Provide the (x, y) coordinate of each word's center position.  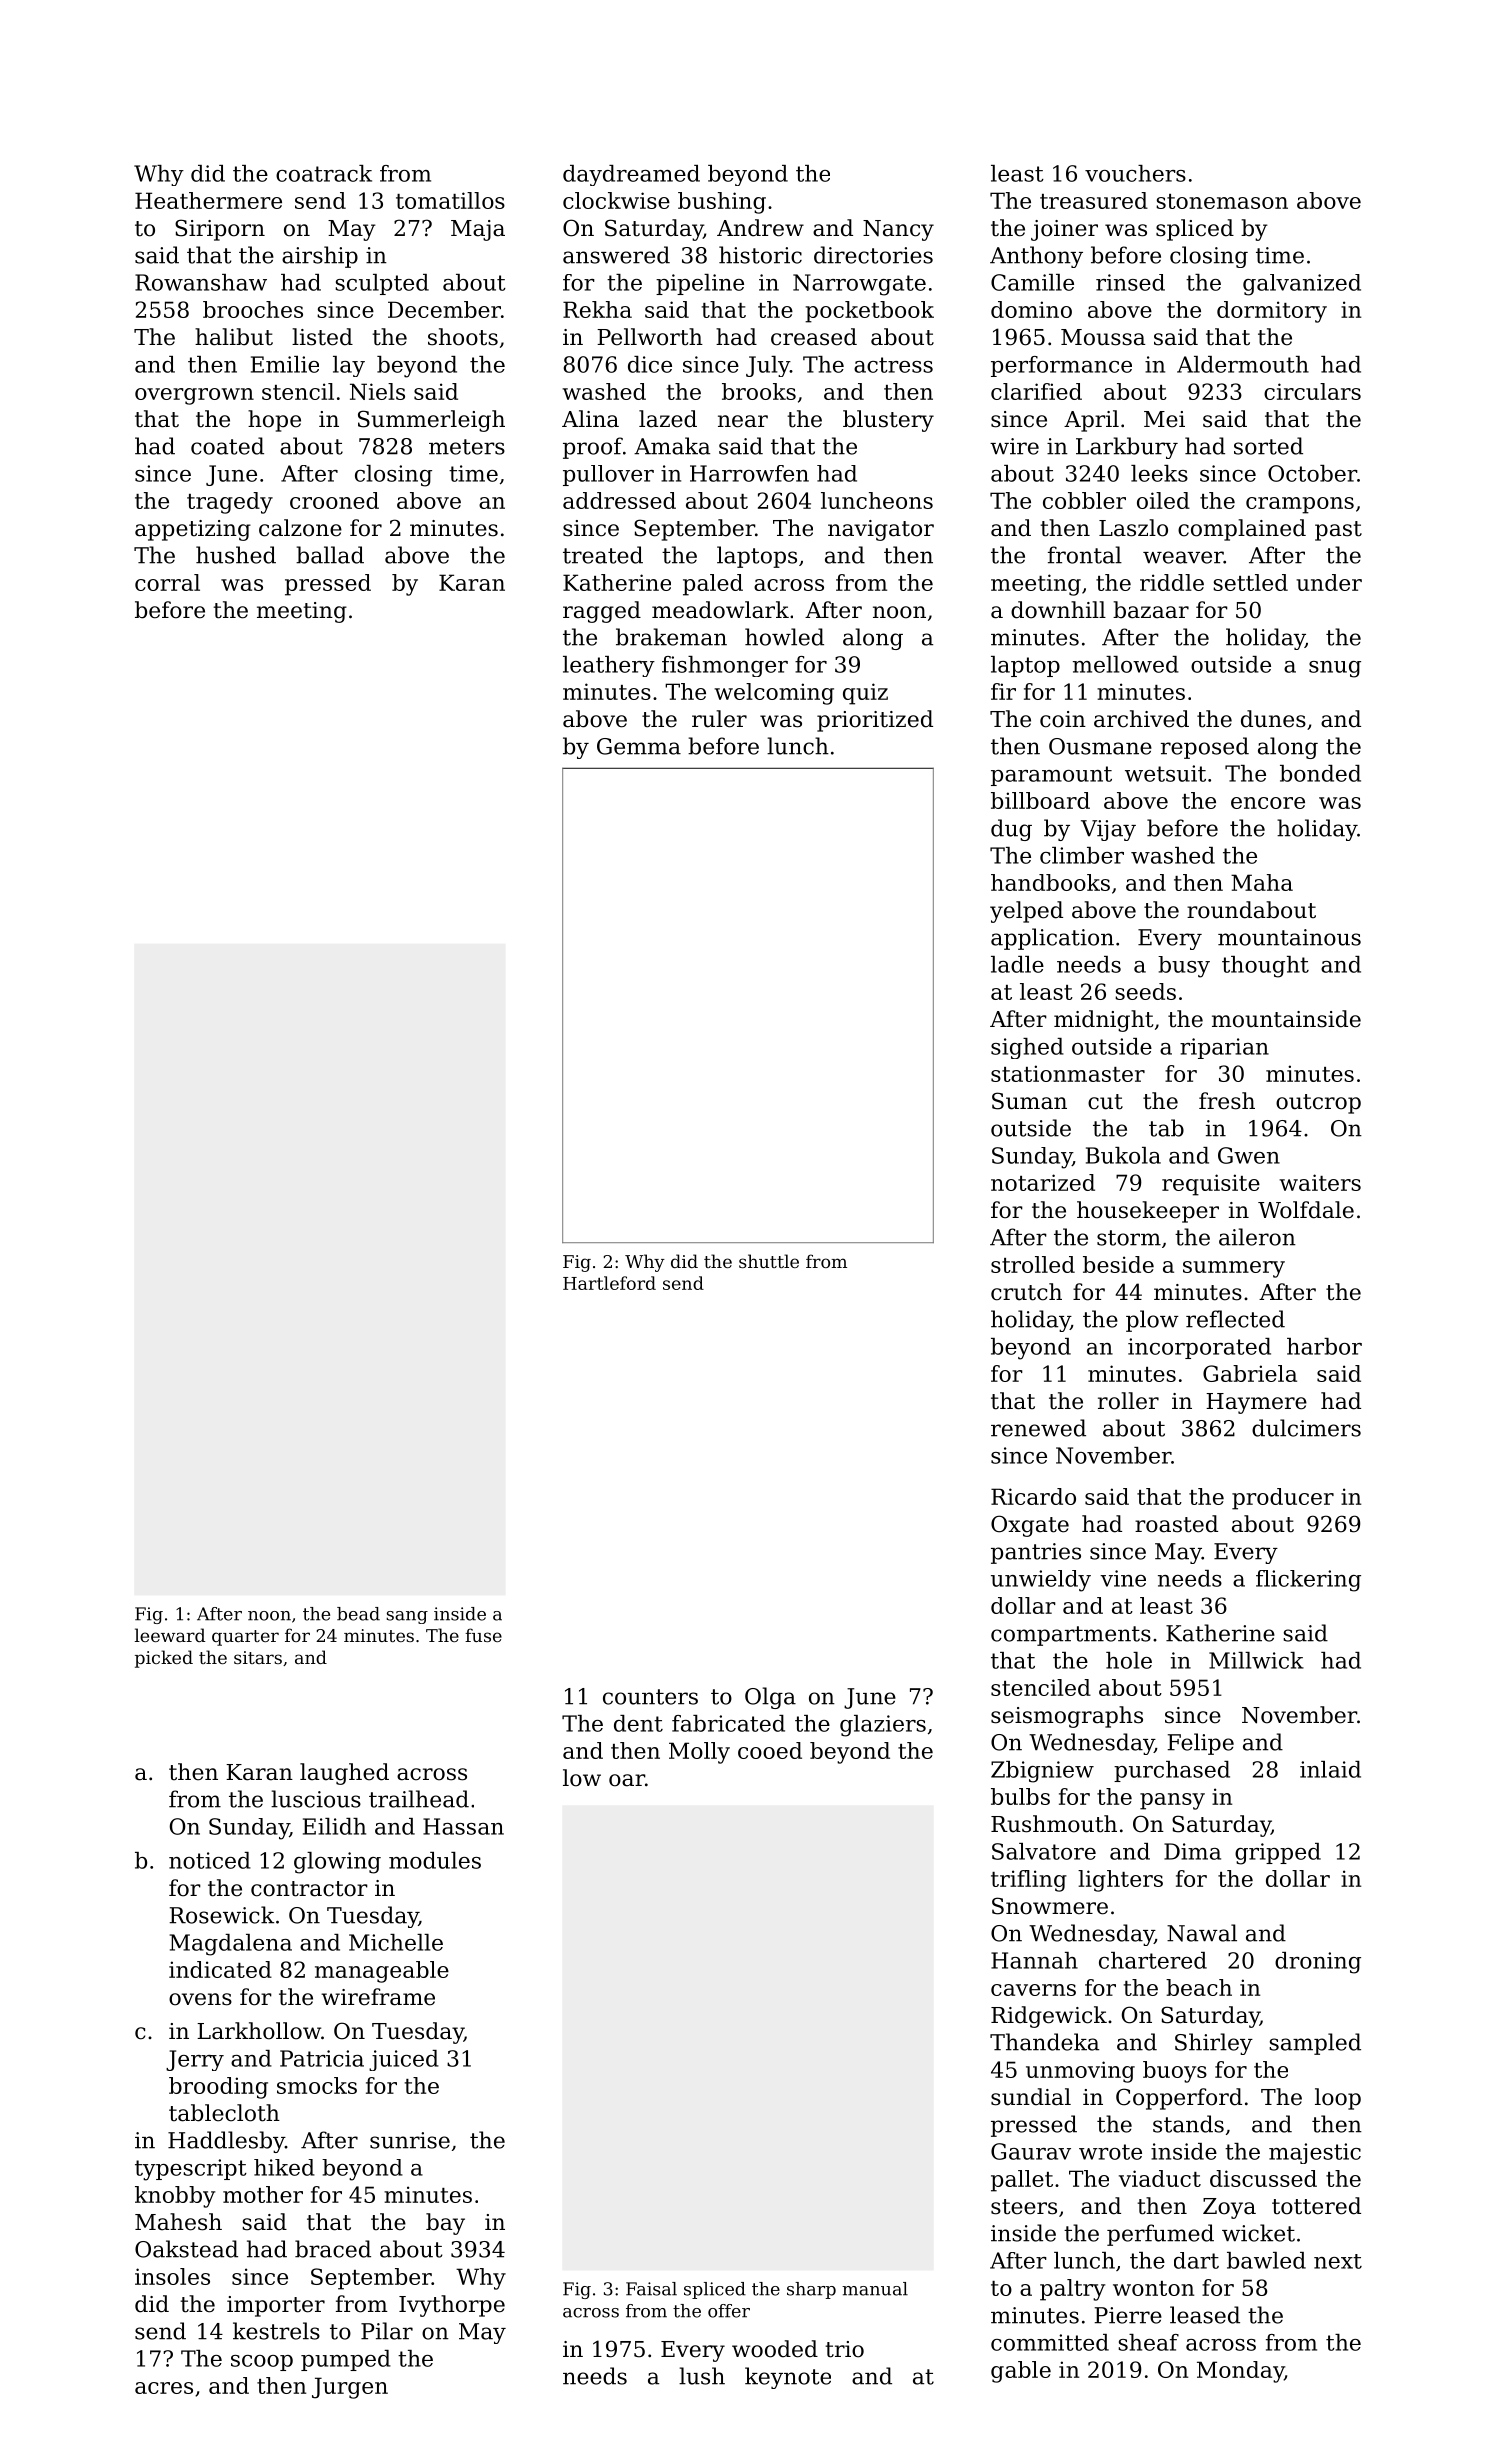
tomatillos (450, 200)
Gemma (639, 746)
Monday (1240, 2372)
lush (702, 2376)
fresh (1227, 1101)
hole (1129, 1660)
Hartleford (609, 1283)
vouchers (1135, 173)
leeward (170, 1635)
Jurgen (350, 2388)
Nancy (898, 230)
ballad (330, 555)
